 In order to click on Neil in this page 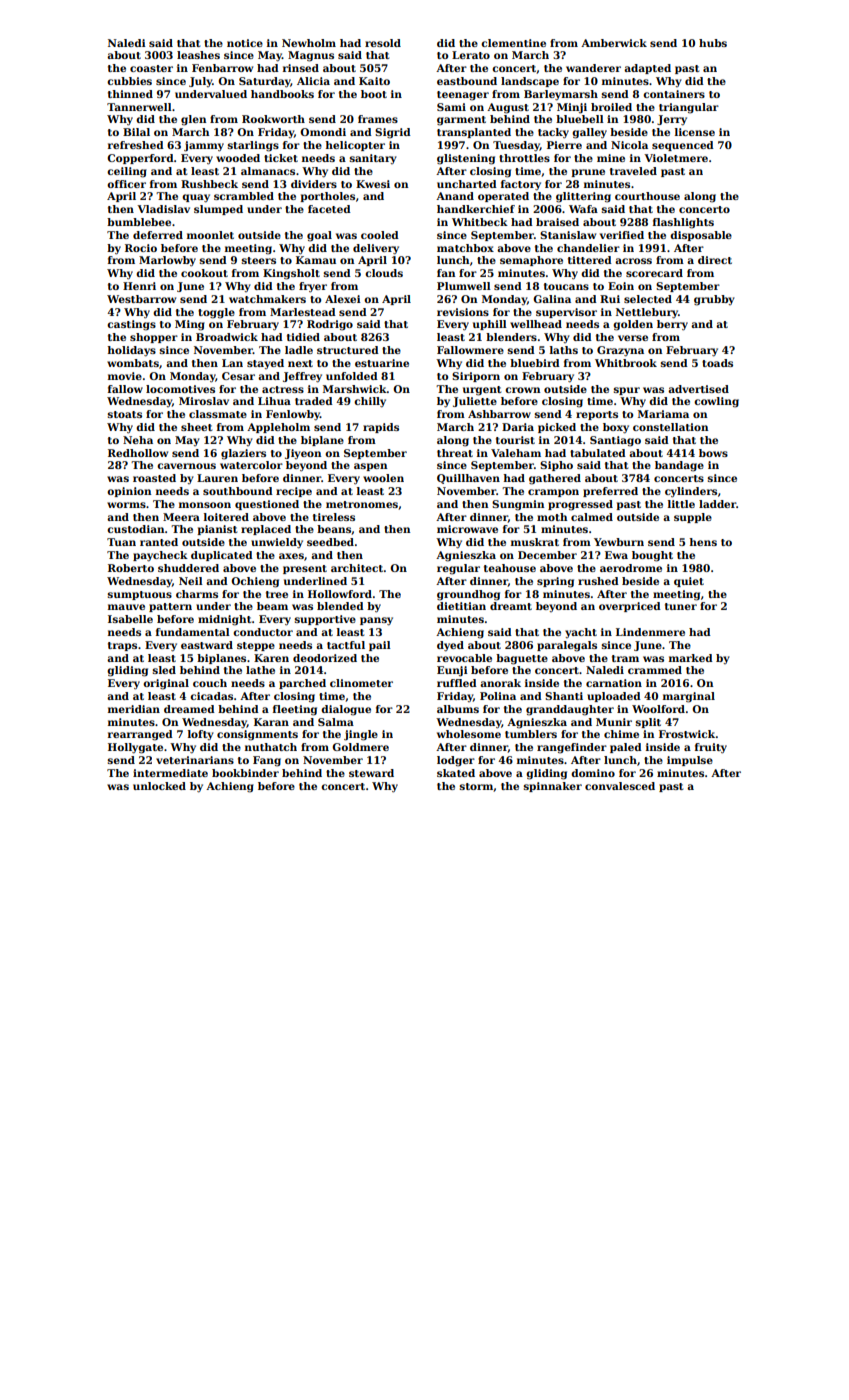, I will do `click(191, 581)`.
